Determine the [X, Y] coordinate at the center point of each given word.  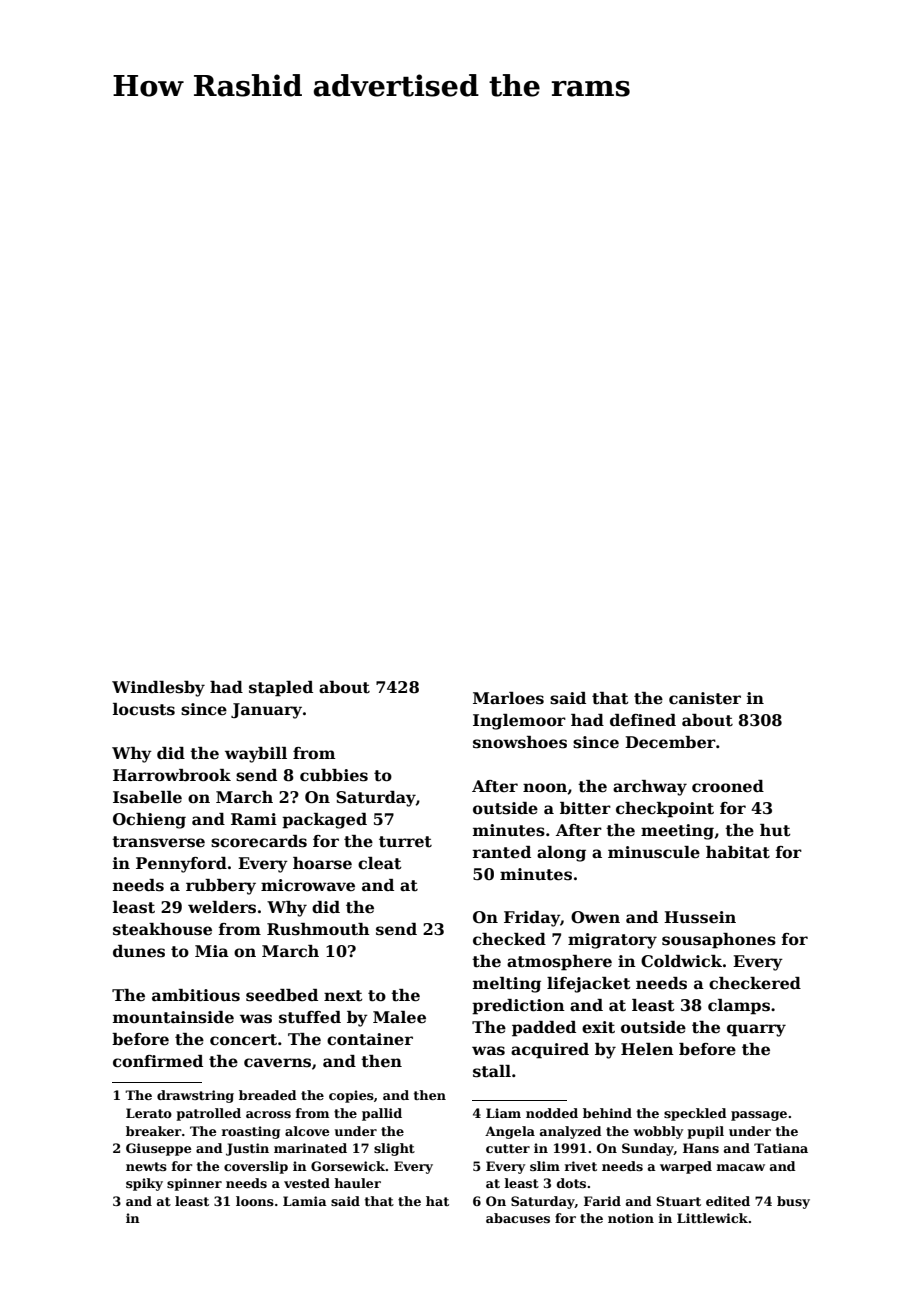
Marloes [508, 698]
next [343, 996]
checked [509, 939]
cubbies [334, 775]
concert [243, 1040]
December [670, 742]
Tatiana [781, 1148]
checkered [755, 983]
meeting [677, 832]
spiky [144, 1184]
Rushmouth [318, 929]
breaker [154, 1131]
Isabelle [147, 797]
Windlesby [158, 689]
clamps [739, 1007]
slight [394, 1149]
